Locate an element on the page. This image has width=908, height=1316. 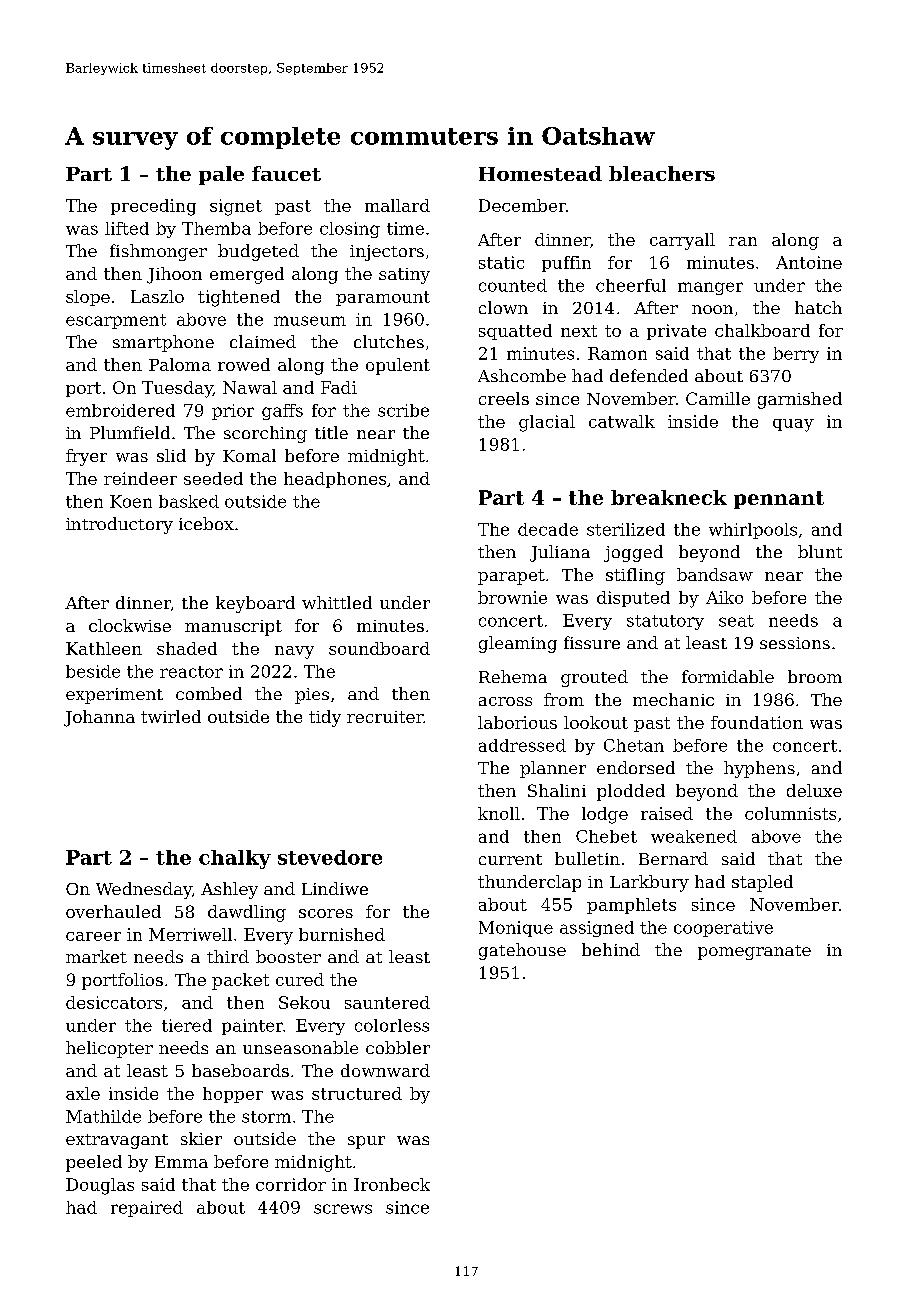
screws is located at coordinates (343, 1209).
